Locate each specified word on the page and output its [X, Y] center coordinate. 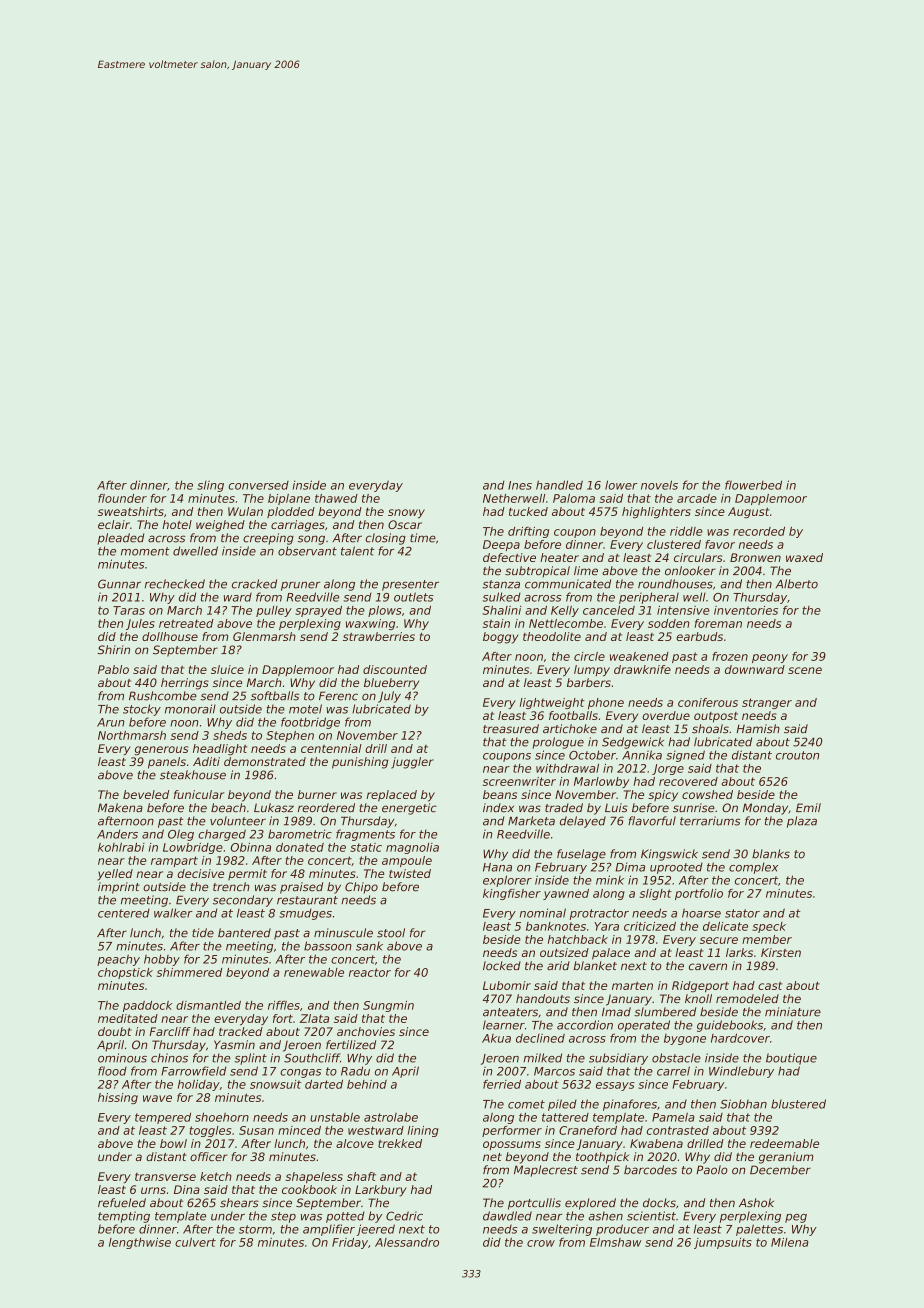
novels [659, 485]
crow [541, 1243]
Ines [520, 485]
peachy [118, 960]
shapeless [314, 1177]
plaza [802, 822]
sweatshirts [131, 511]
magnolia [412, 848]
